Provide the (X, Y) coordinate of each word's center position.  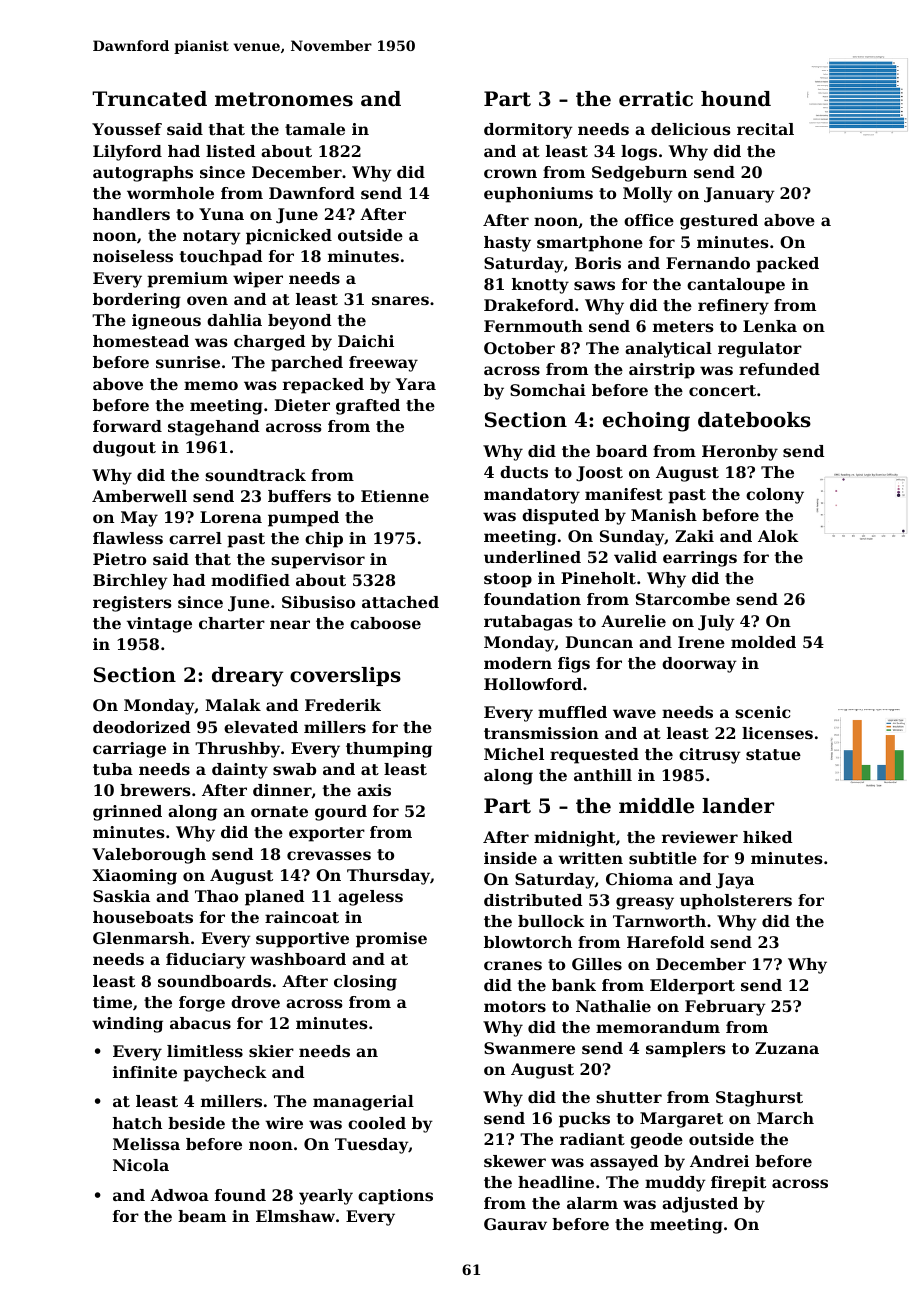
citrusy (710, 756)
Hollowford (533, 684)
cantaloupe (736, 286)
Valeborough (149, 856)
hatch (137, 1123)
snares (400, 300)
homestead (141, 341)
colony (775, 496)
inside (510, 858)
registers (132, 604)
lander (738, 806)
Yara (416, 384)
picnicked (289, 237)
